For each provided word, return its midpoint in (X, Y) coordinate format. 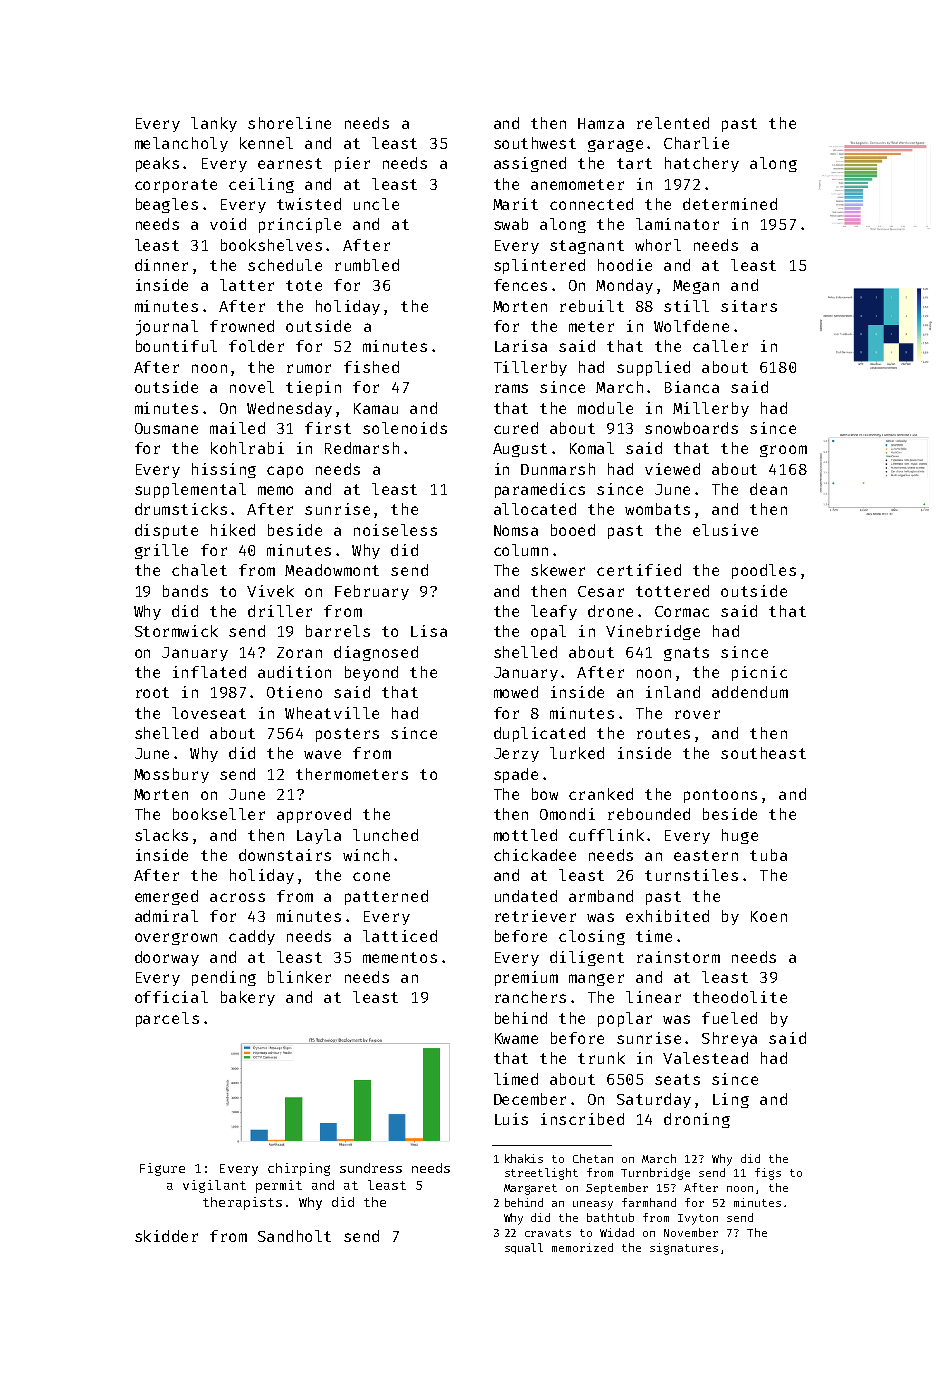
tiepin (313, 388)
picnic (759, 673)
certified (639, 570)
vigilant (214, 1186)
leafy (554, 612)
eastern (706, 855)
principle (300, 225)
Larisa (521, 346)
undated (526, 896)
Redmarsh (362, 448)
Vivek (270, 591)
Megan (696, 287)
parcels (167, 1019)
